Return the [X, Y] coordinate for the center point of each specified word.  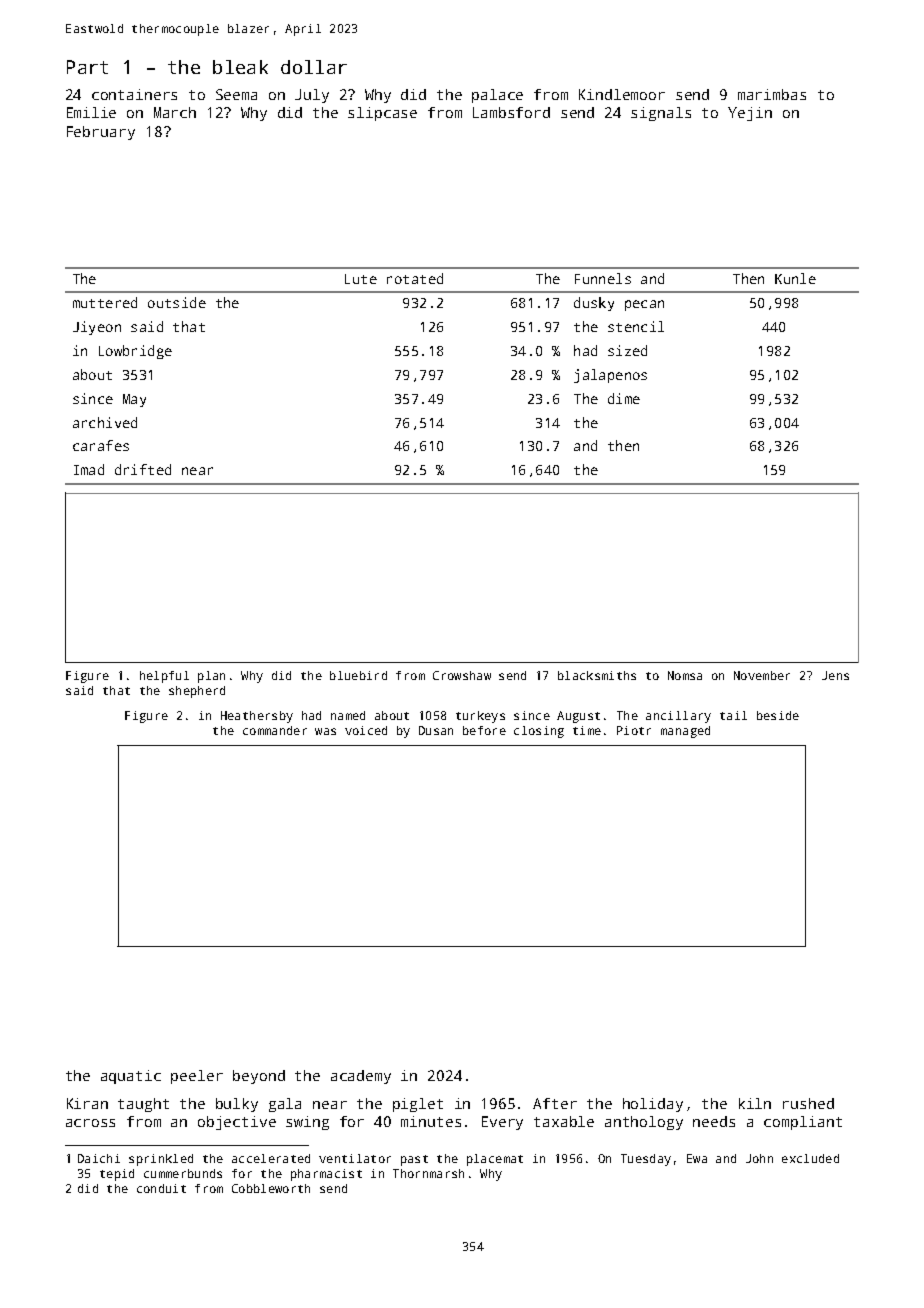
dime [624, 398]
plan [211, 677]
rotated [415, 278]
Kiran [87, 1103]
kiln [755, 1103]
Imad [89, 469]
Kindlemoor [622, 94]
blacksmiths [597, 675]
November [762, 675]
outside [177, 302]
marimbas [772, 94]
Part [87, 67]
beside [778, 715]
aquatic [131, 1077]
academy [361, 1077]
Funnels [603, 278]
